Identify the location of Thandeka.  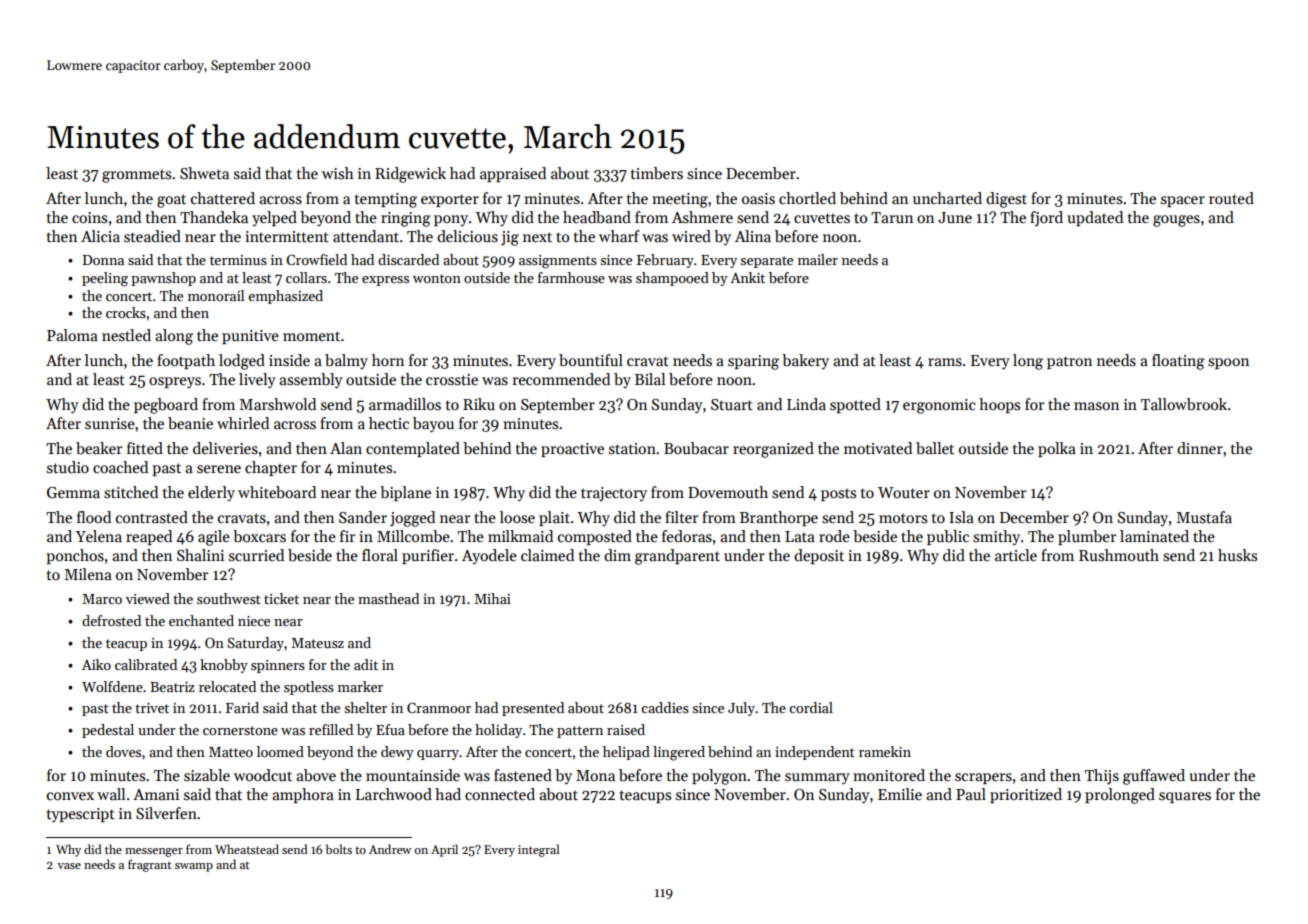
(214, 217).
